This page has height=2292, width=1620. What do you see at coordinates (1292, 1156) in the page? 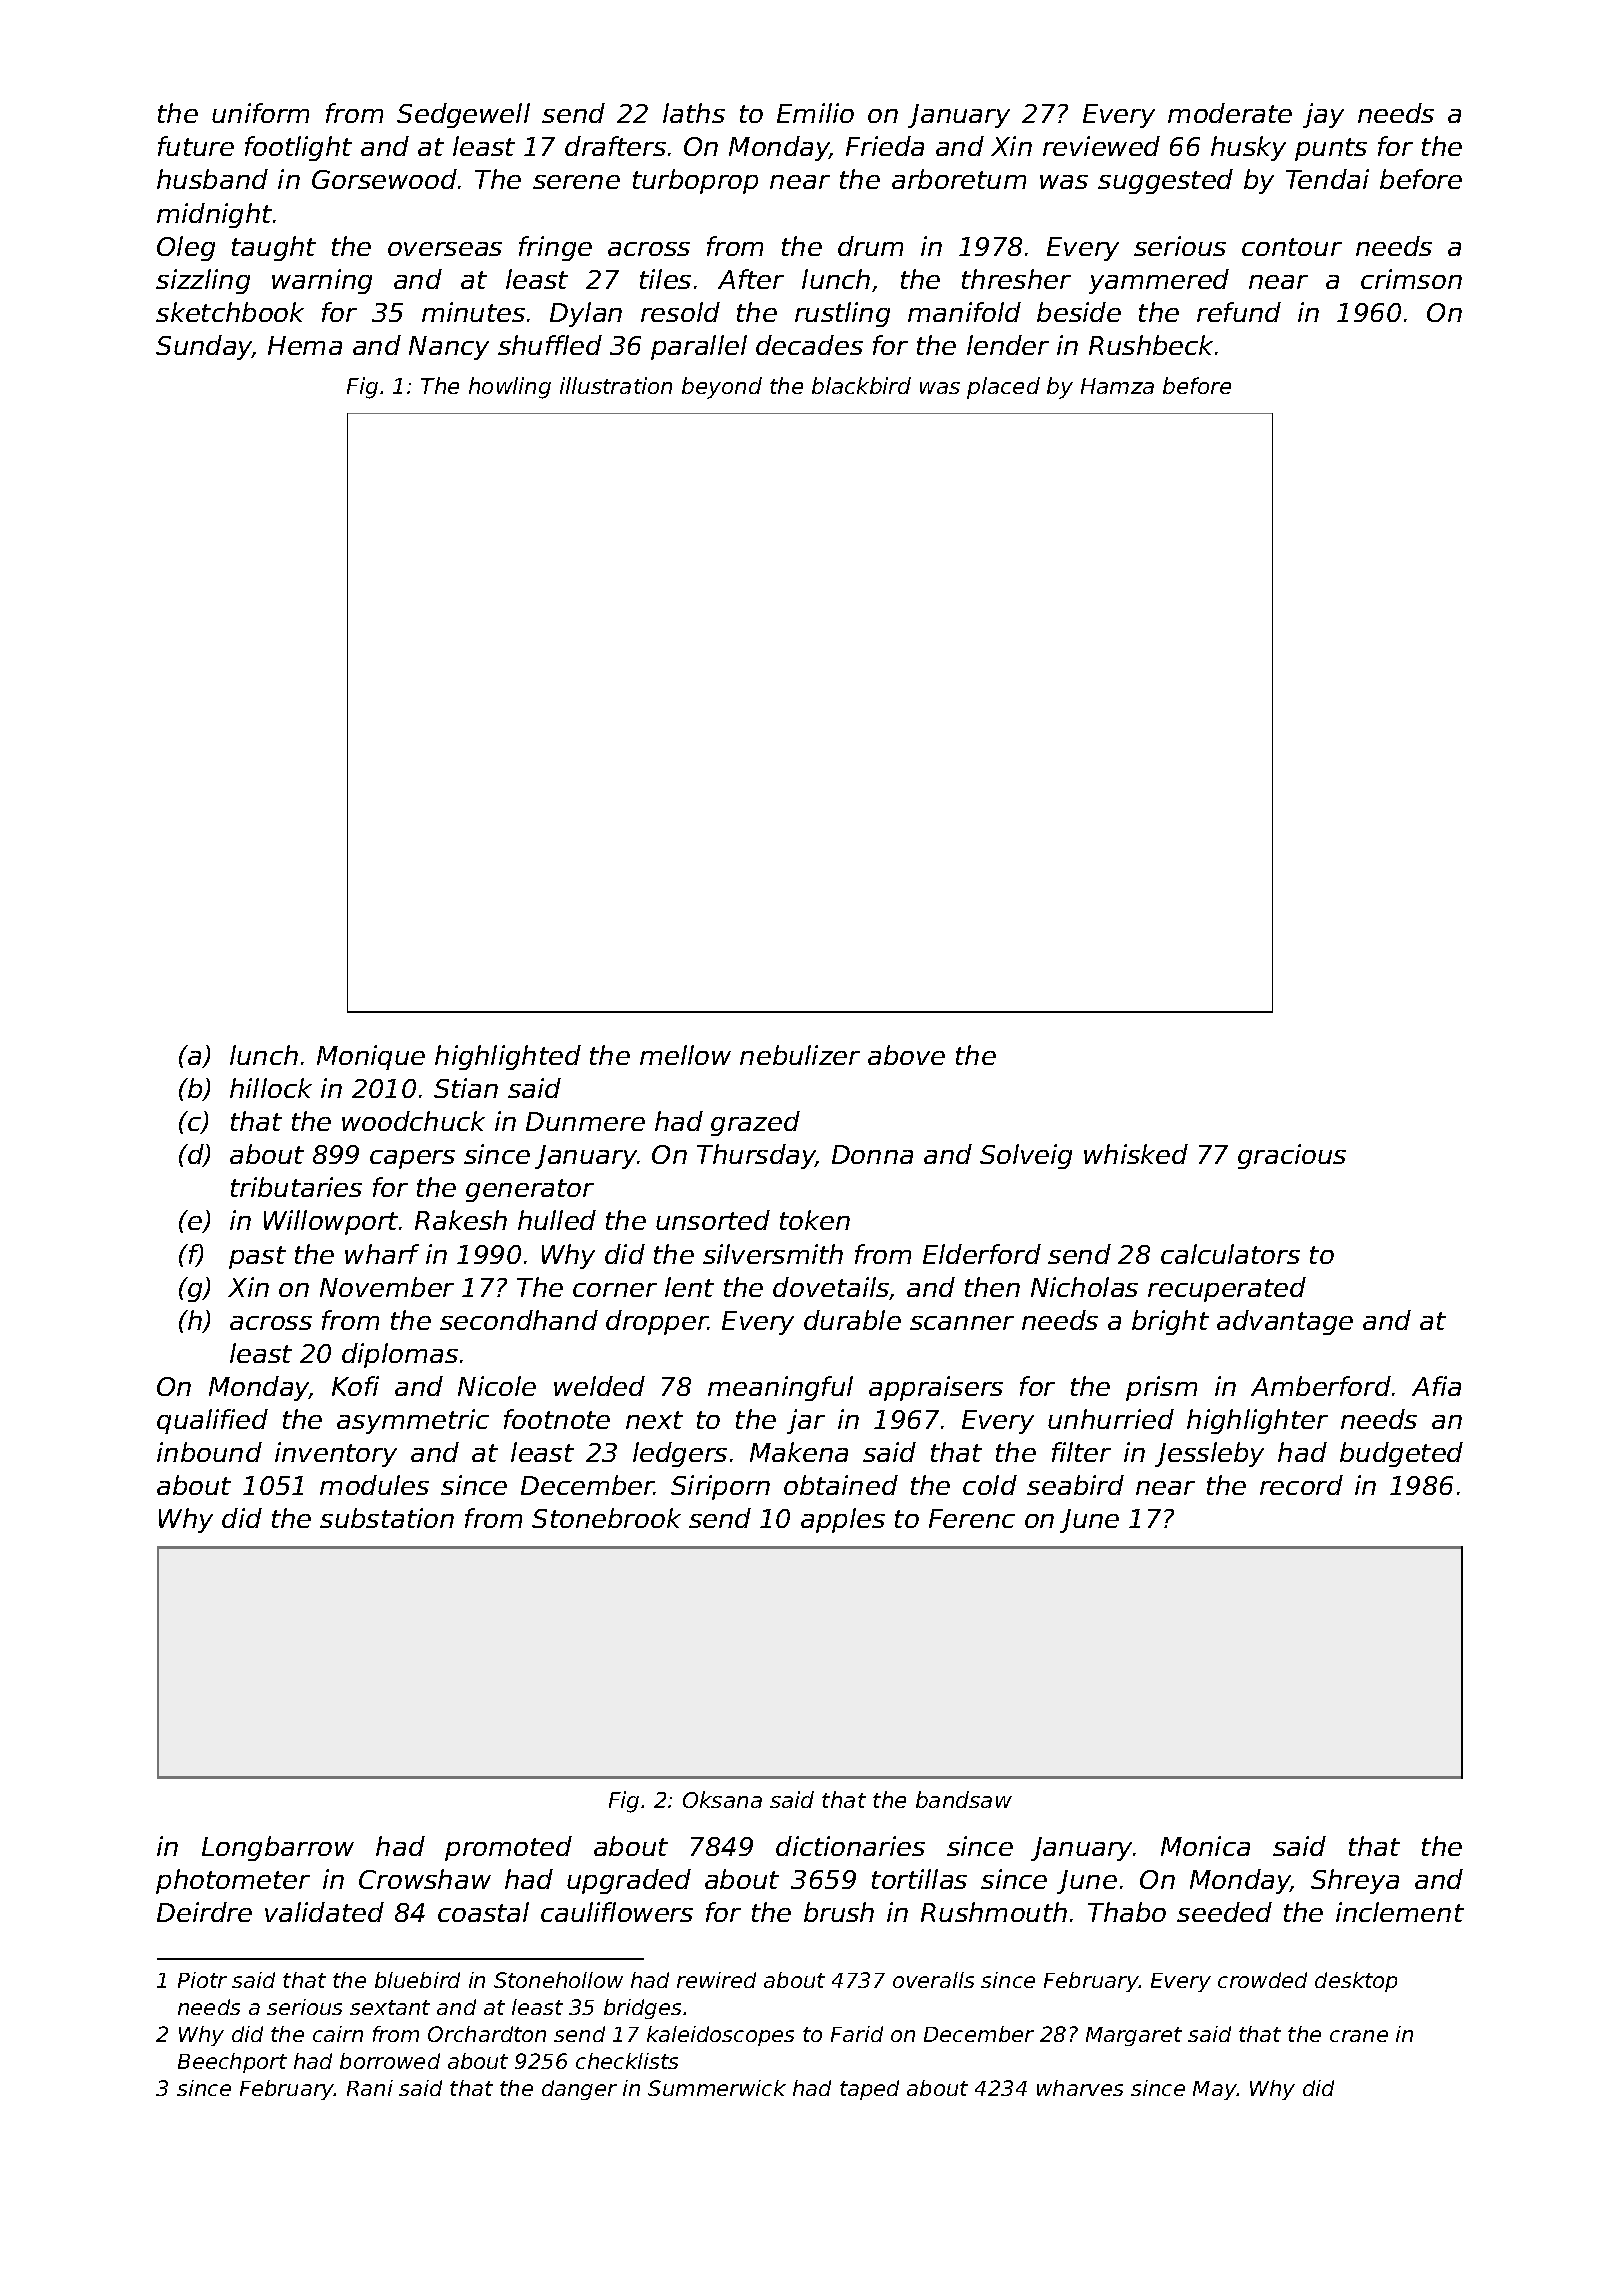
I see `gracious` at bounding box center [1292, 1156].
